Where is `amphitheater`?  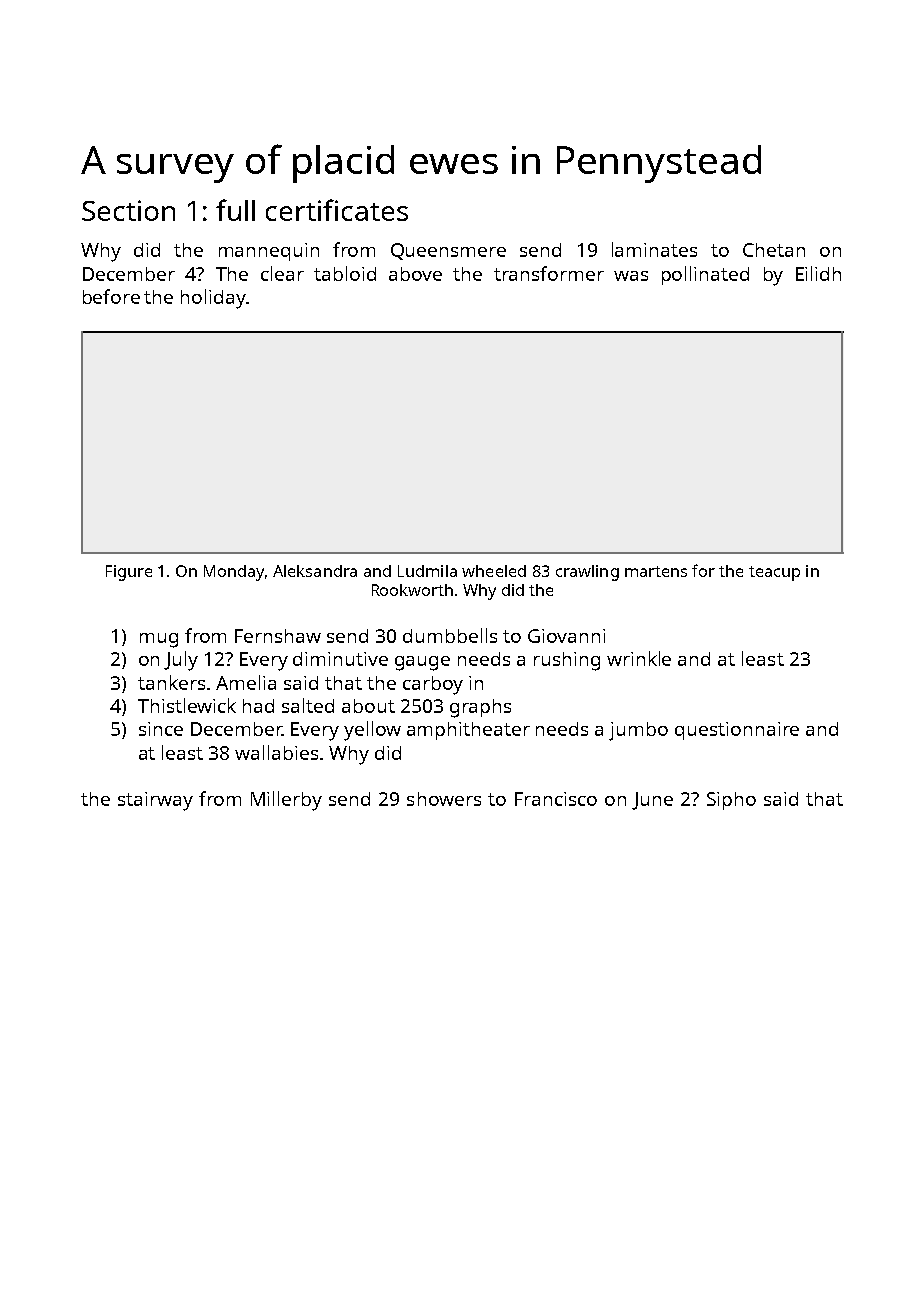
amphitheater is located at coordinates (468, 731).
